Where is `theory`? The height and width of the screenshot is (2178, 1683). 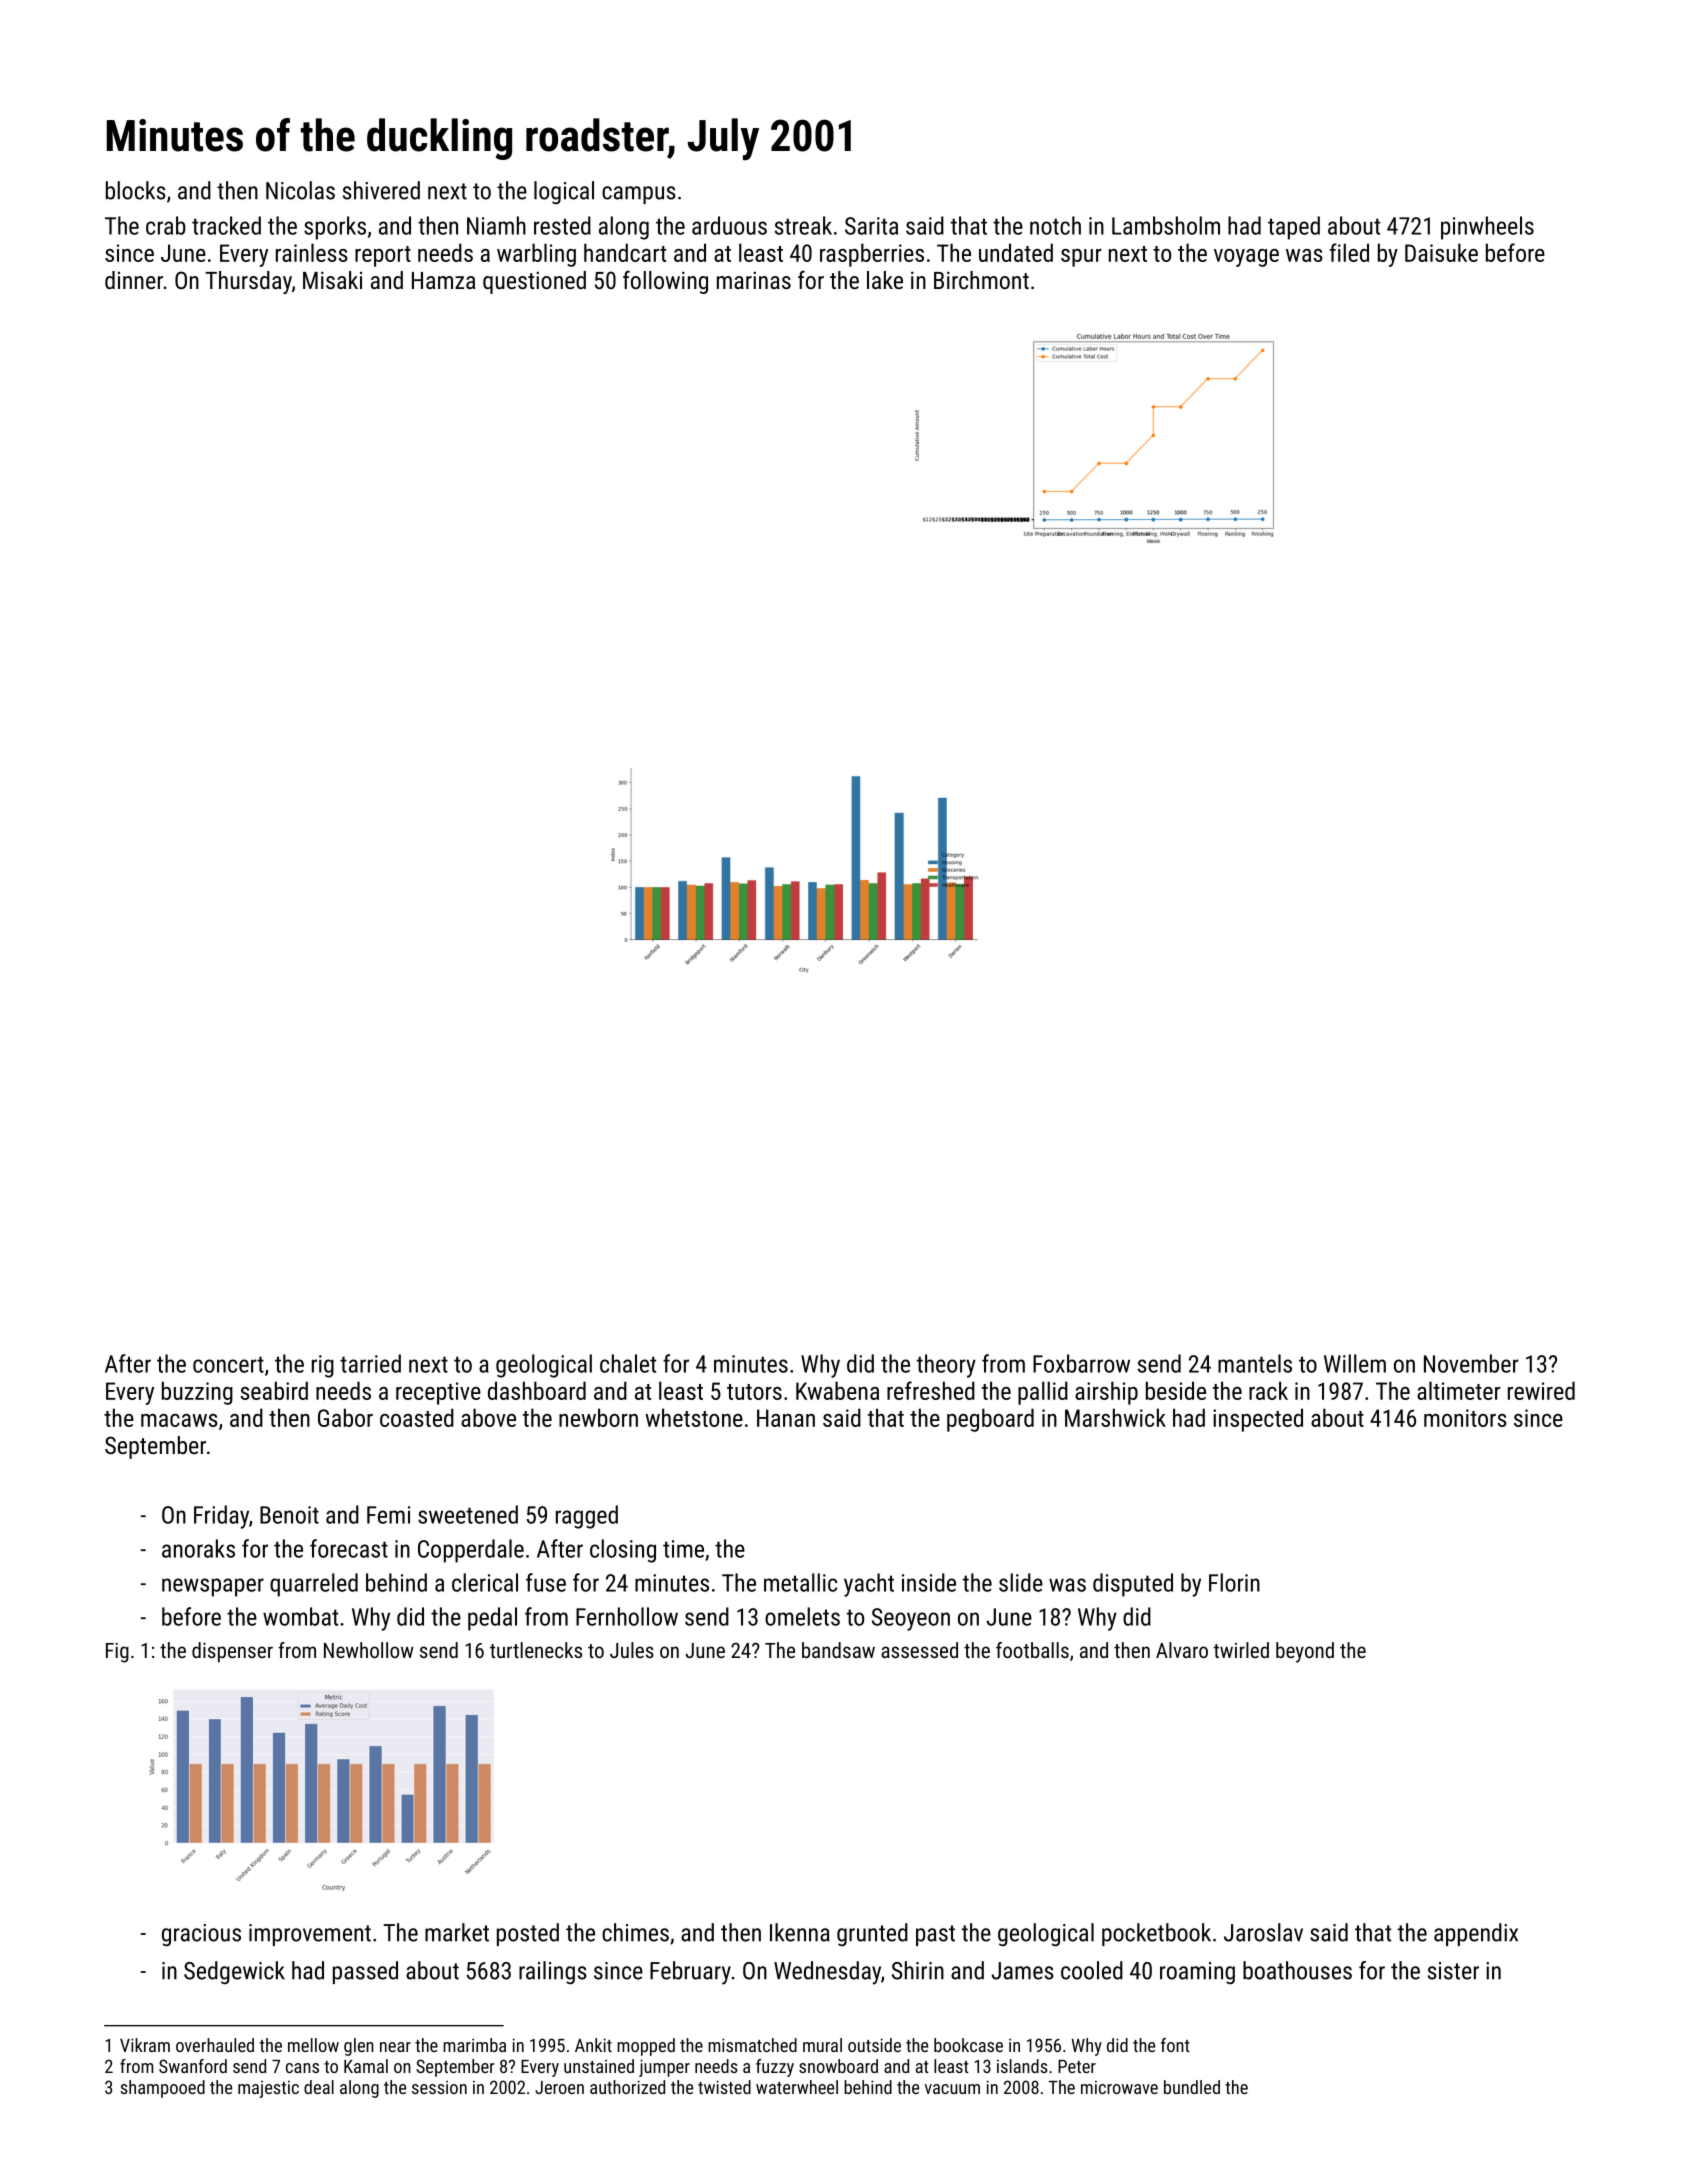 theory is located at coordinates (946, 1366).
